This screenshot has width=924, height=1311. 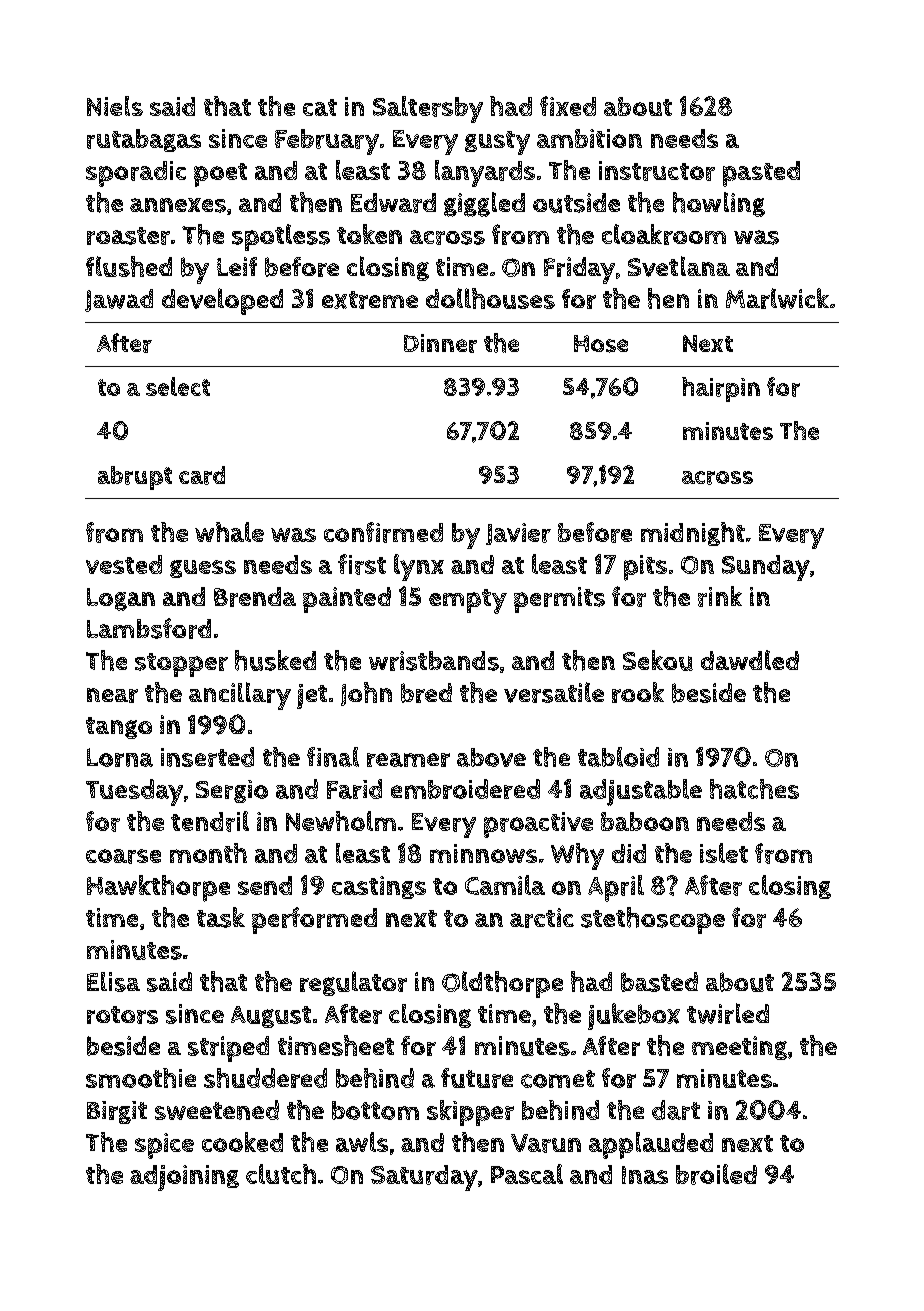 I want to click on abrupt, so click(x=135, y=478).
